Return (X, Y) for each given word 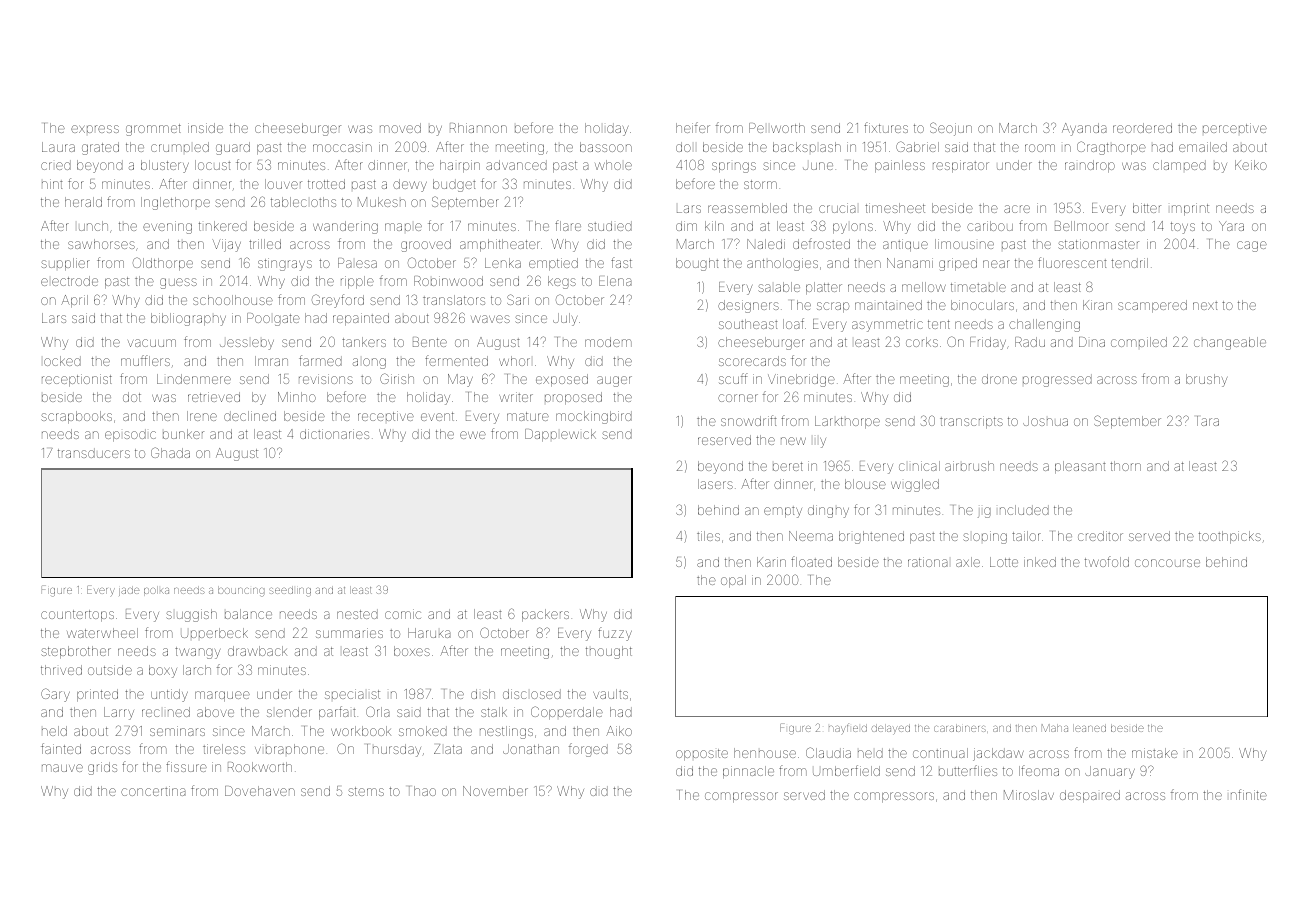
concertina (153, 791)
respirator (961, 166)
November (495, 791)
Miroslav (1029, 795)
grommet (153, 130)
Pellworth (777, 128)
